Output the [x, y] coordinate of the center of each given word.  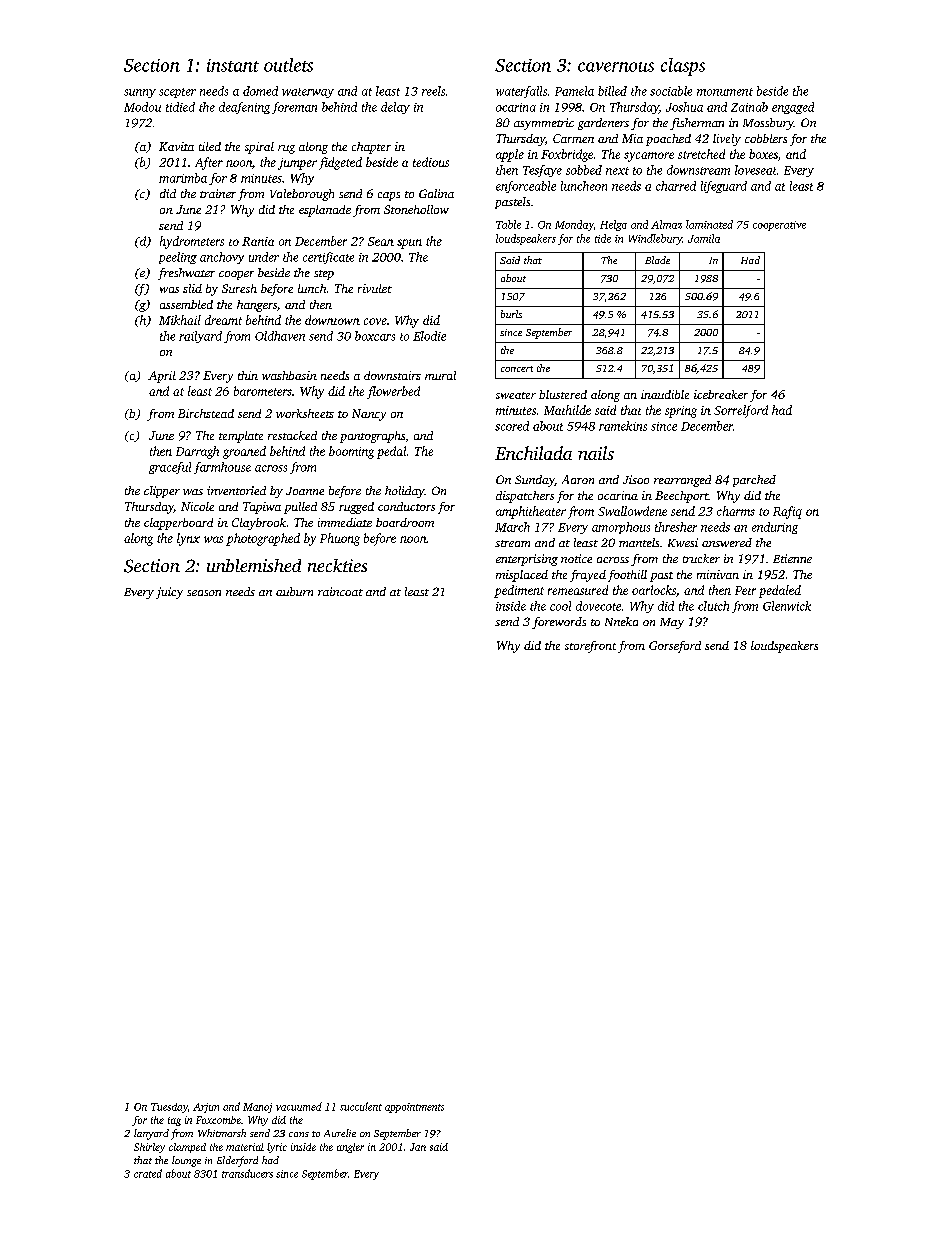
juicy [169, 593]
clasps [683, 67]
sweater [516, 395]
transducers [247, 1173]
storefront [590, 647]
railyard [200, 337]
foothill [627, 576]
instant [233, 65]
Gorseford [675, 647]
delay [395, 108]
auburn [294, 591]
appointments [414, 1108]
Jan [418, 1147]
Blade [657, 260]
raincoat [340, 591]
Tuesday [169, 1108]
